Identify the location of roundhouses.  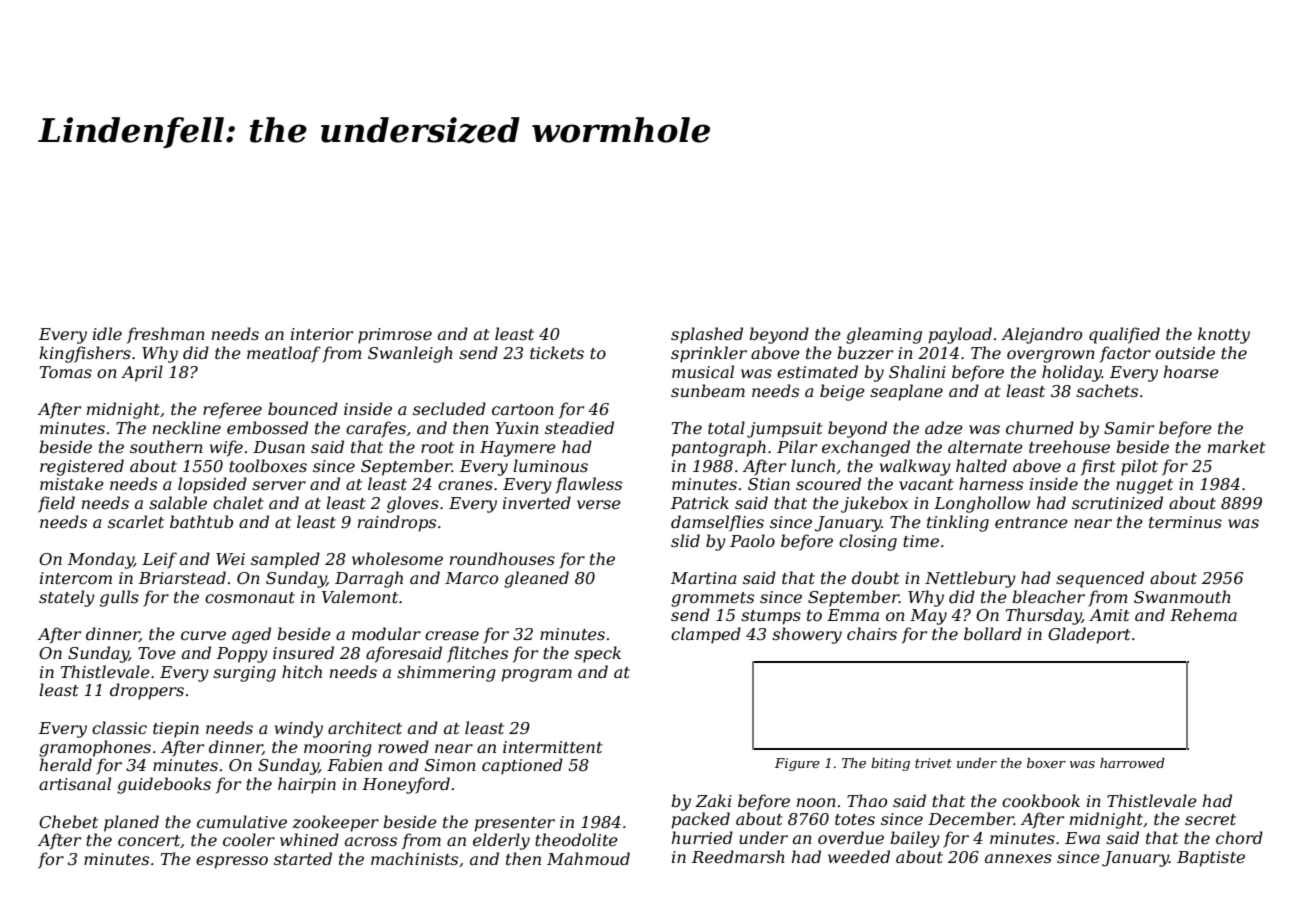
(502, 558).
